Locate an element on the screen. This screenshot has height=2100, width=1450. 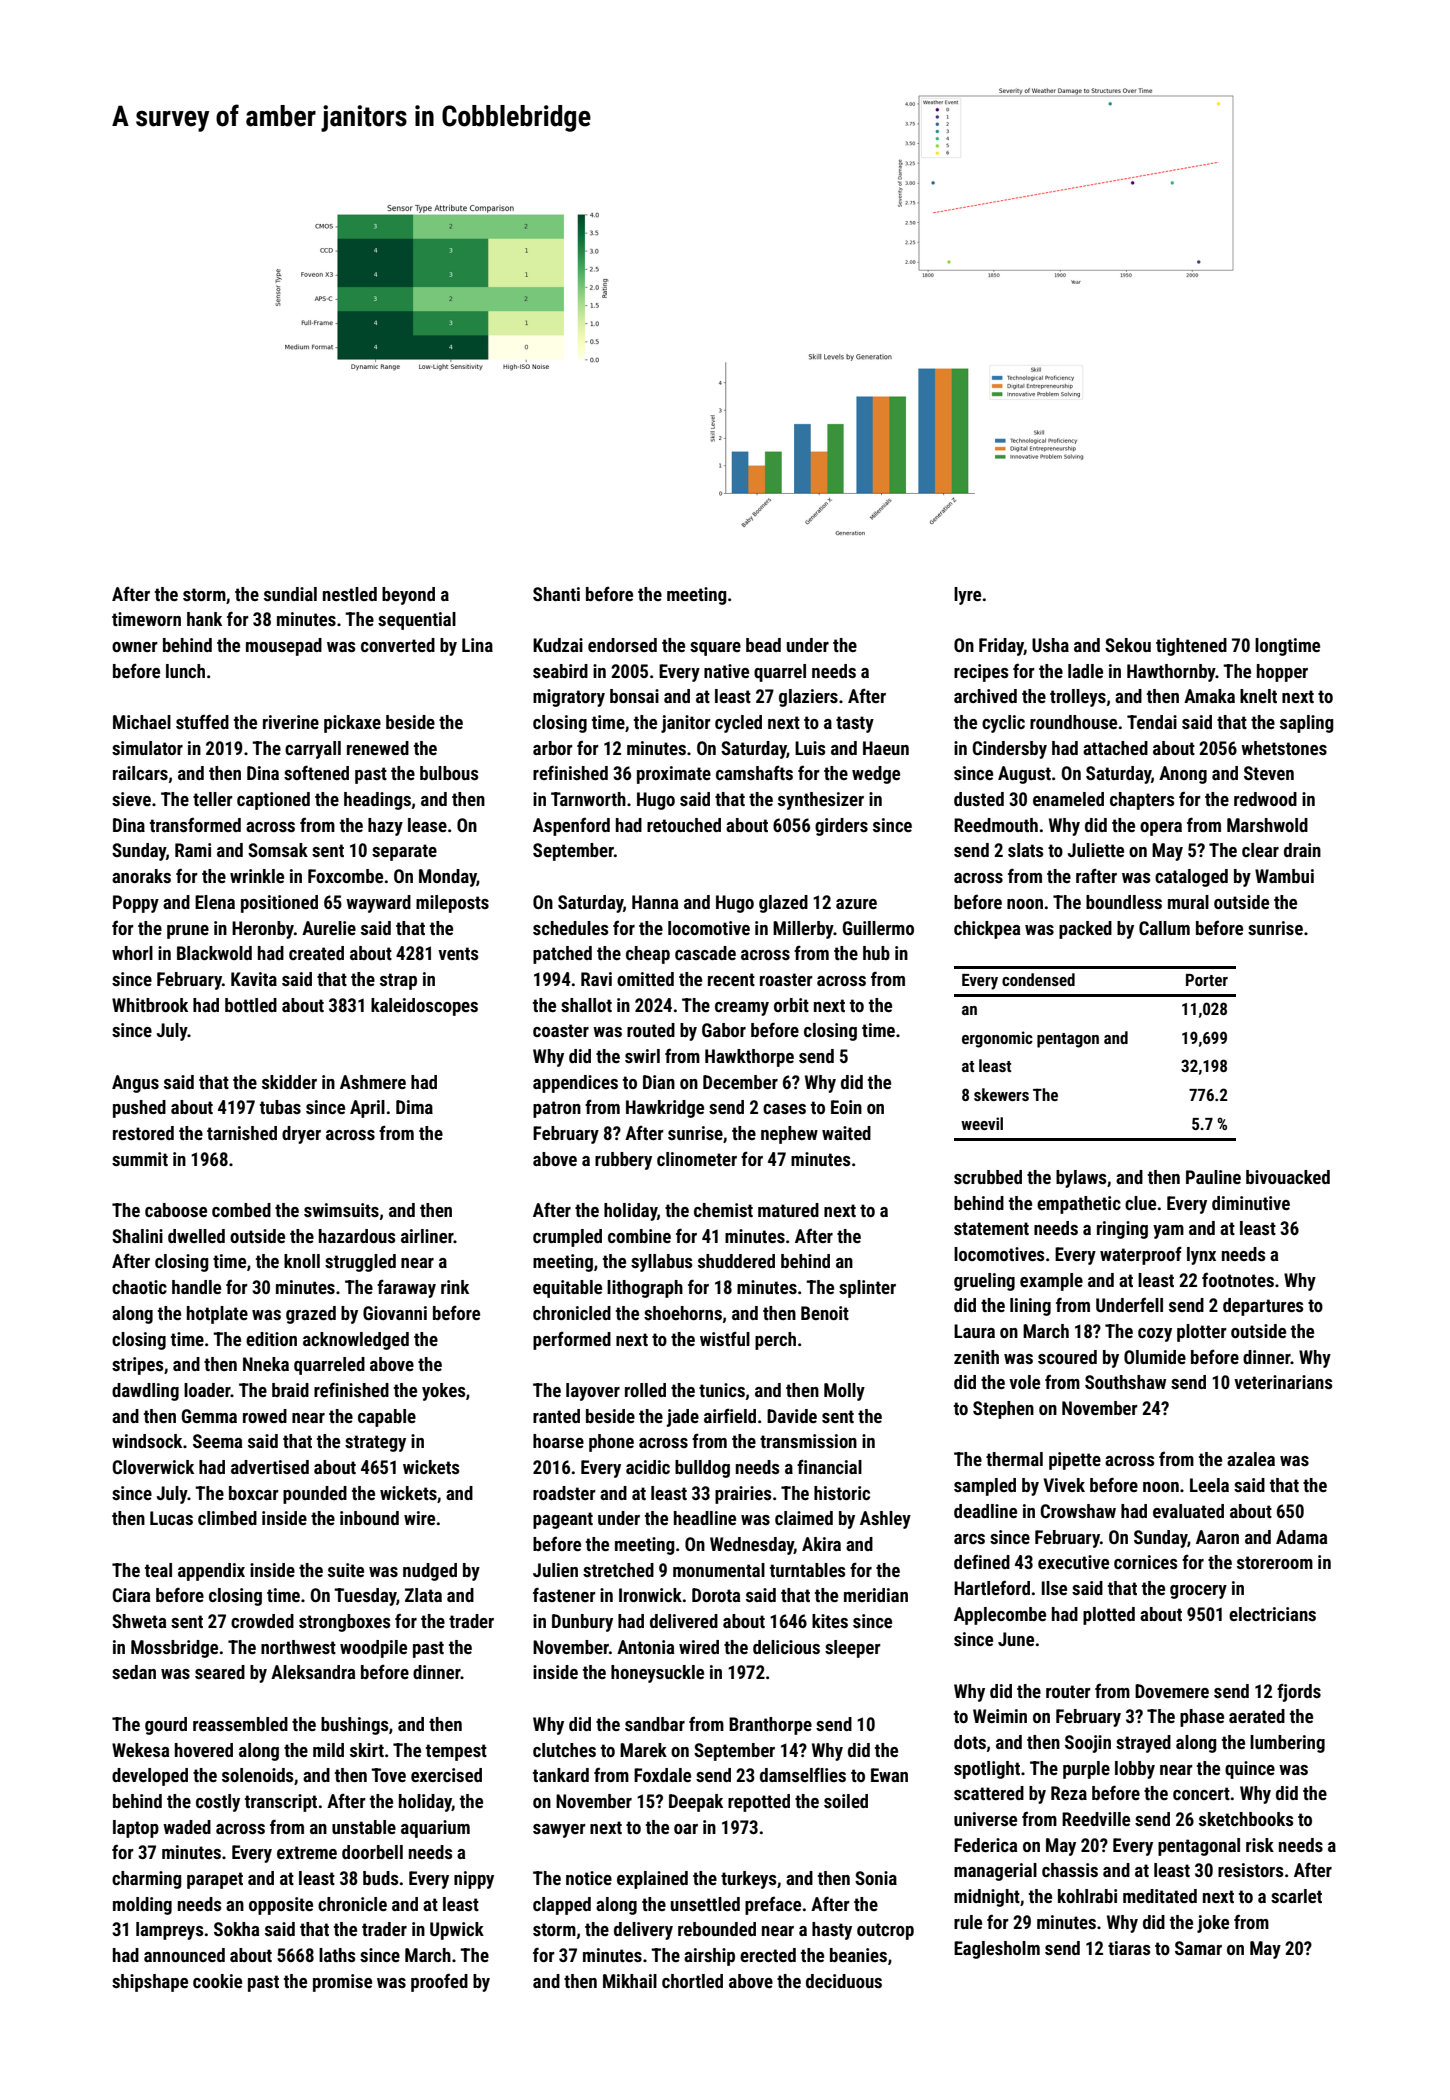
Michael is located at coordinates (142, 722).
